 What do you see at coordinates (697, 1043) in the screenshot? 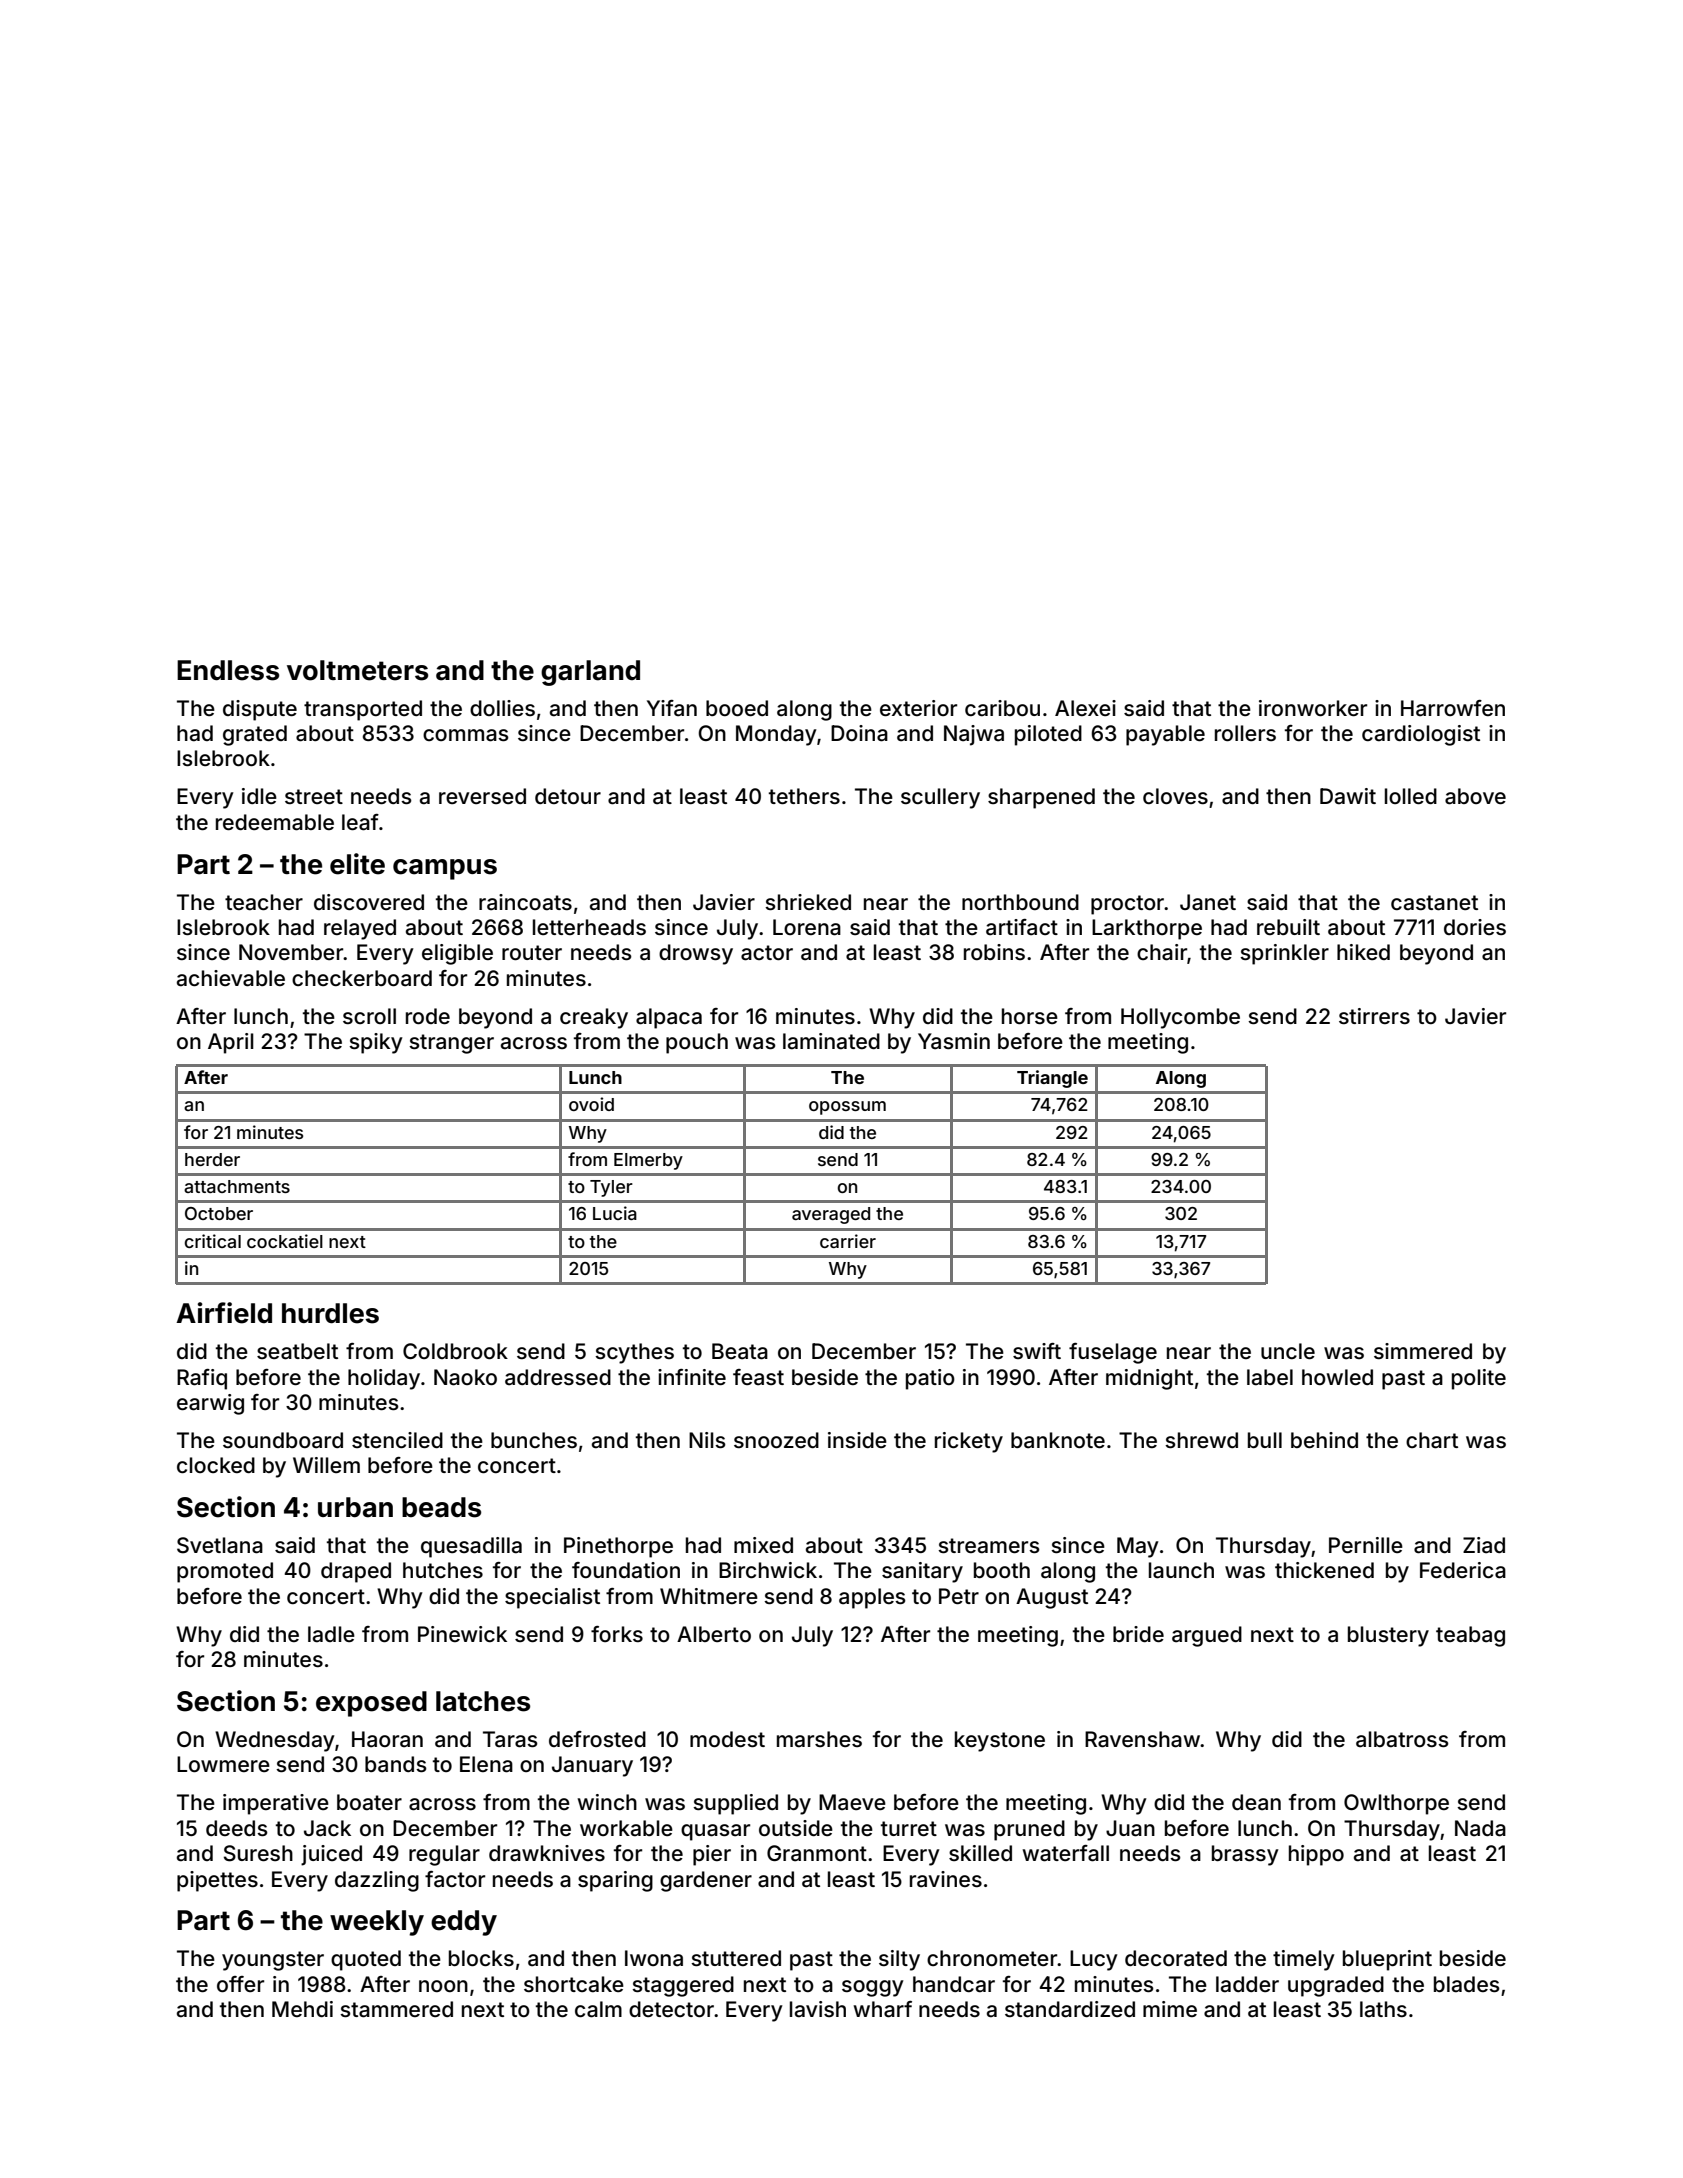
I see `pouch` at bounding box center [697, 1043].
